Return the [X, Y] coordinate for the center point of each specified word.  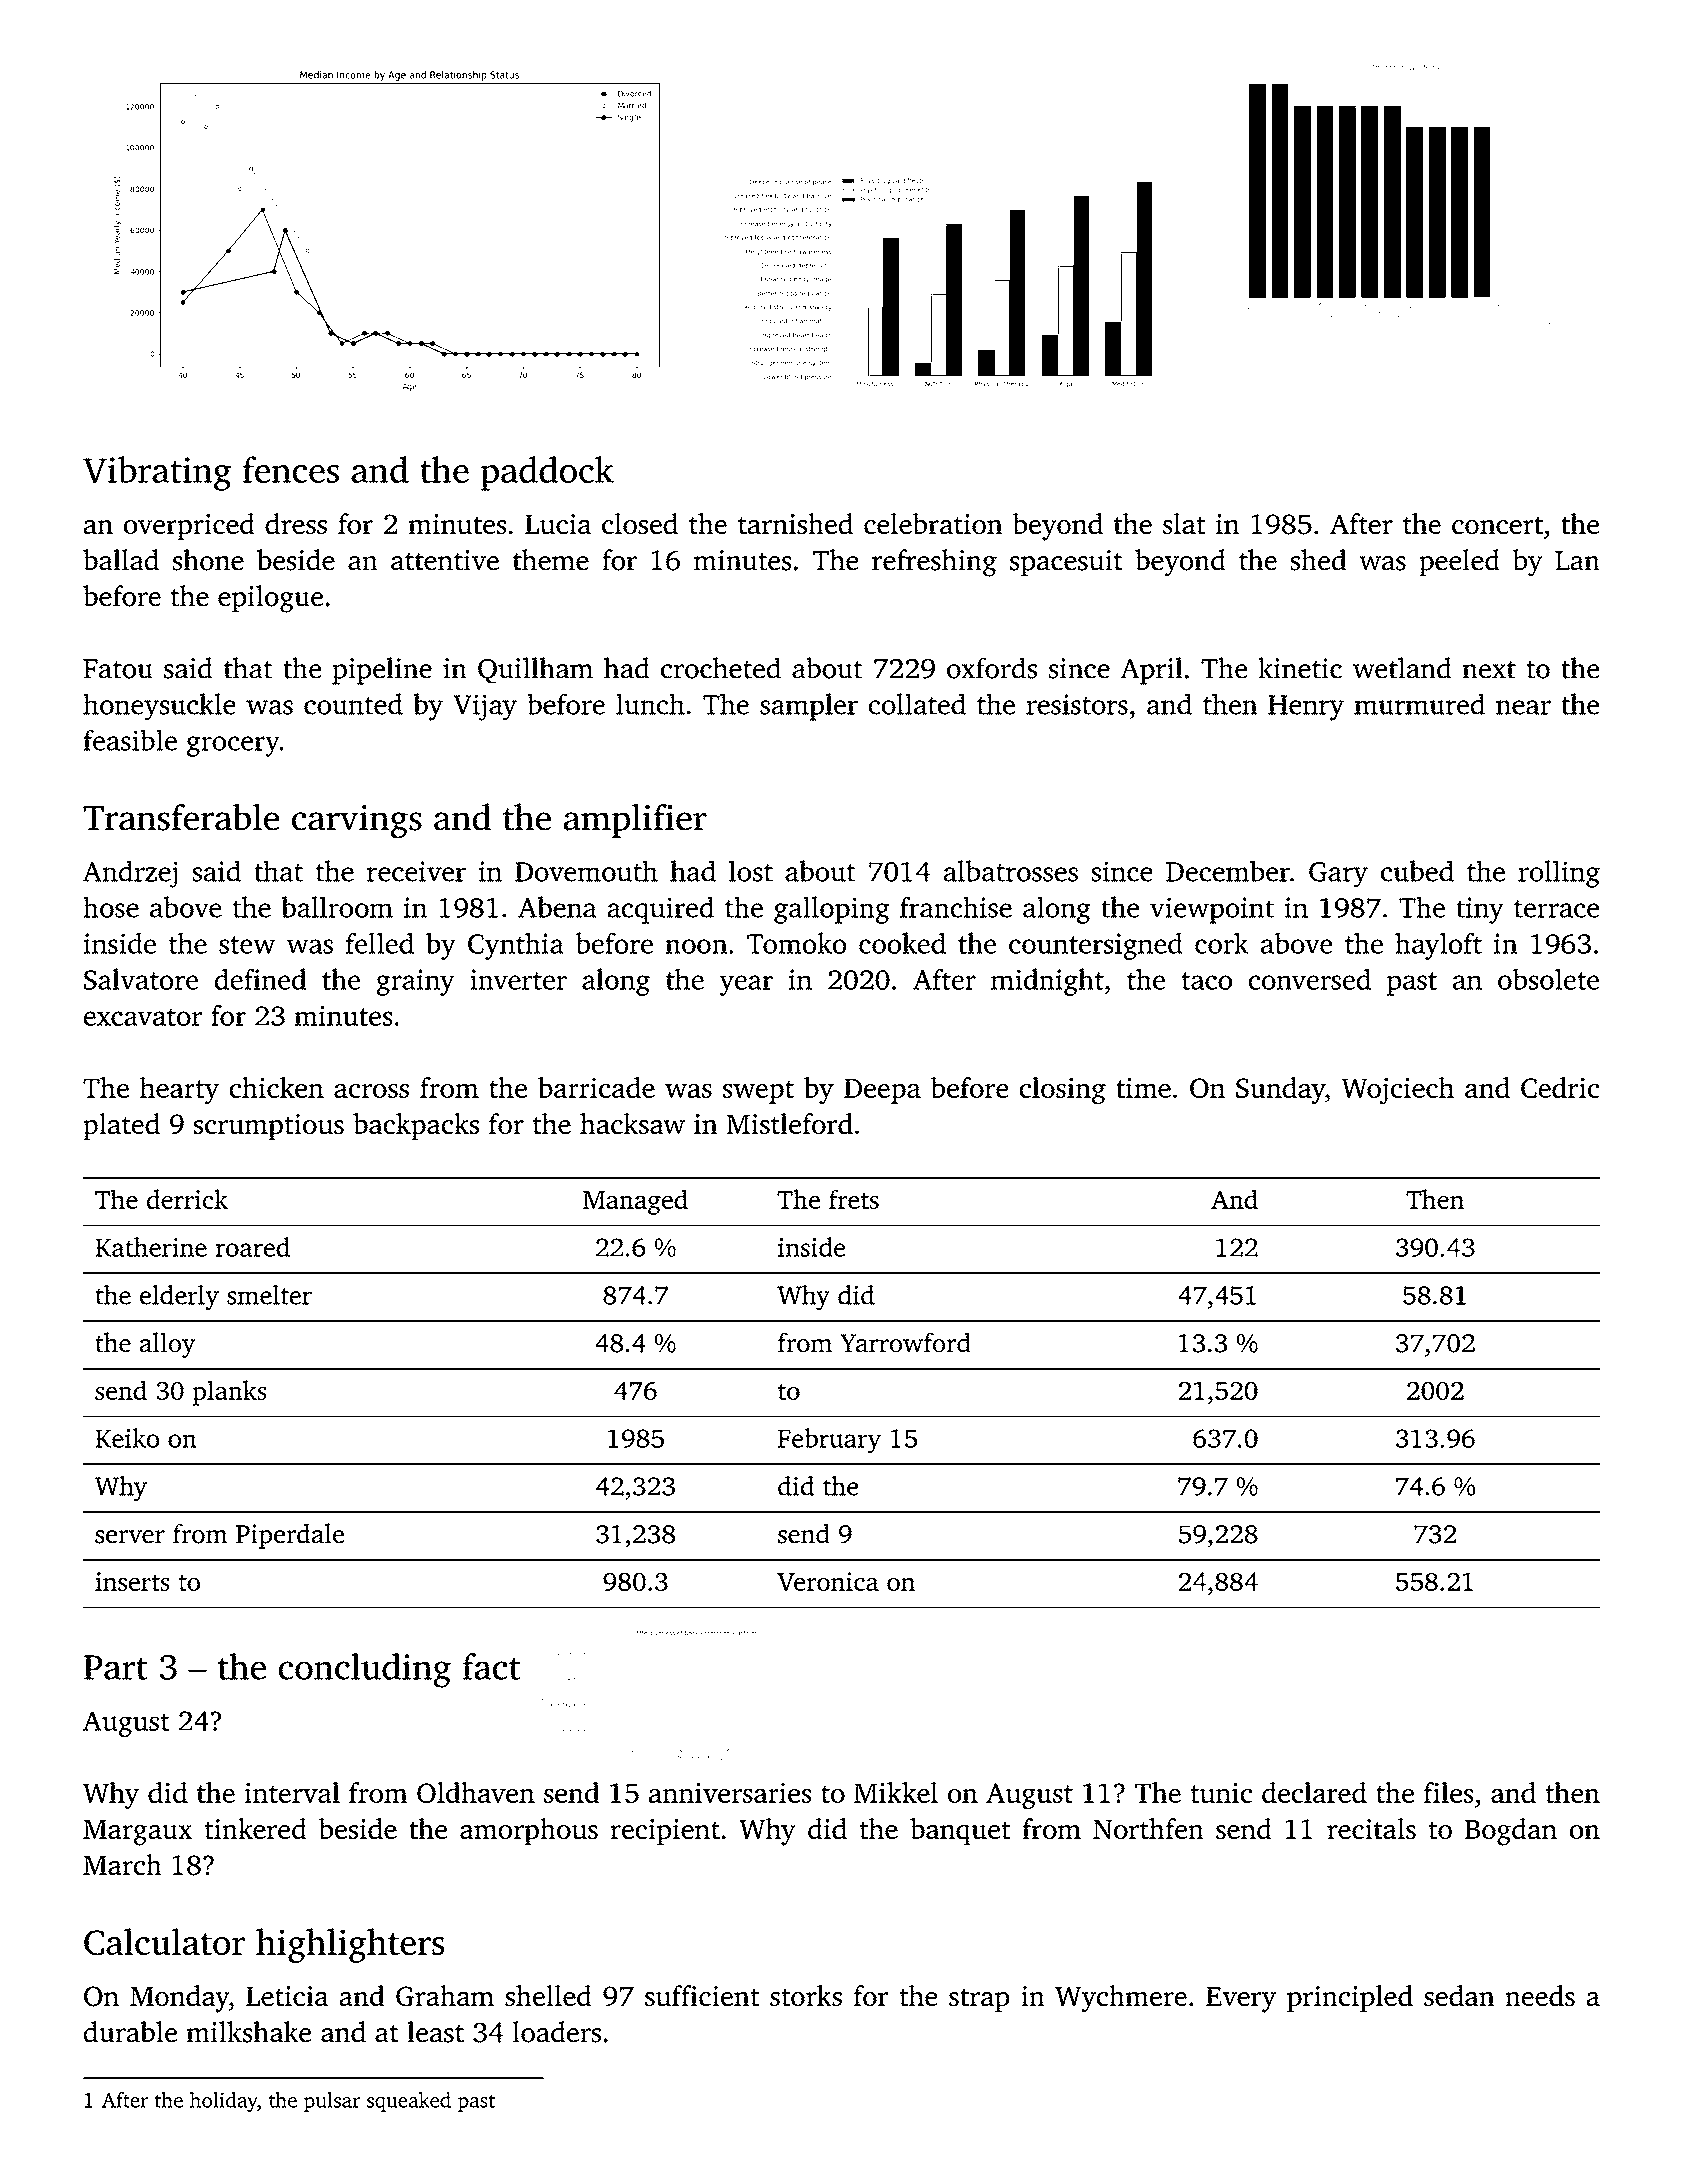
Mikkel [896, 1792]
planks [230, 1393]
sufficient [702, 1995]
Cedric [1560, 1087]
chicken [277, 1087]
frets [854, 1199]
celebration [933, 523]
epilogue [270, 599]
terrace [1556, 909]
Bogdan [1511, 1832]
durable [130, 2032]
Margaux [137, 1833]
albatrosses [1011, 871]
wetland [1402, 668]
